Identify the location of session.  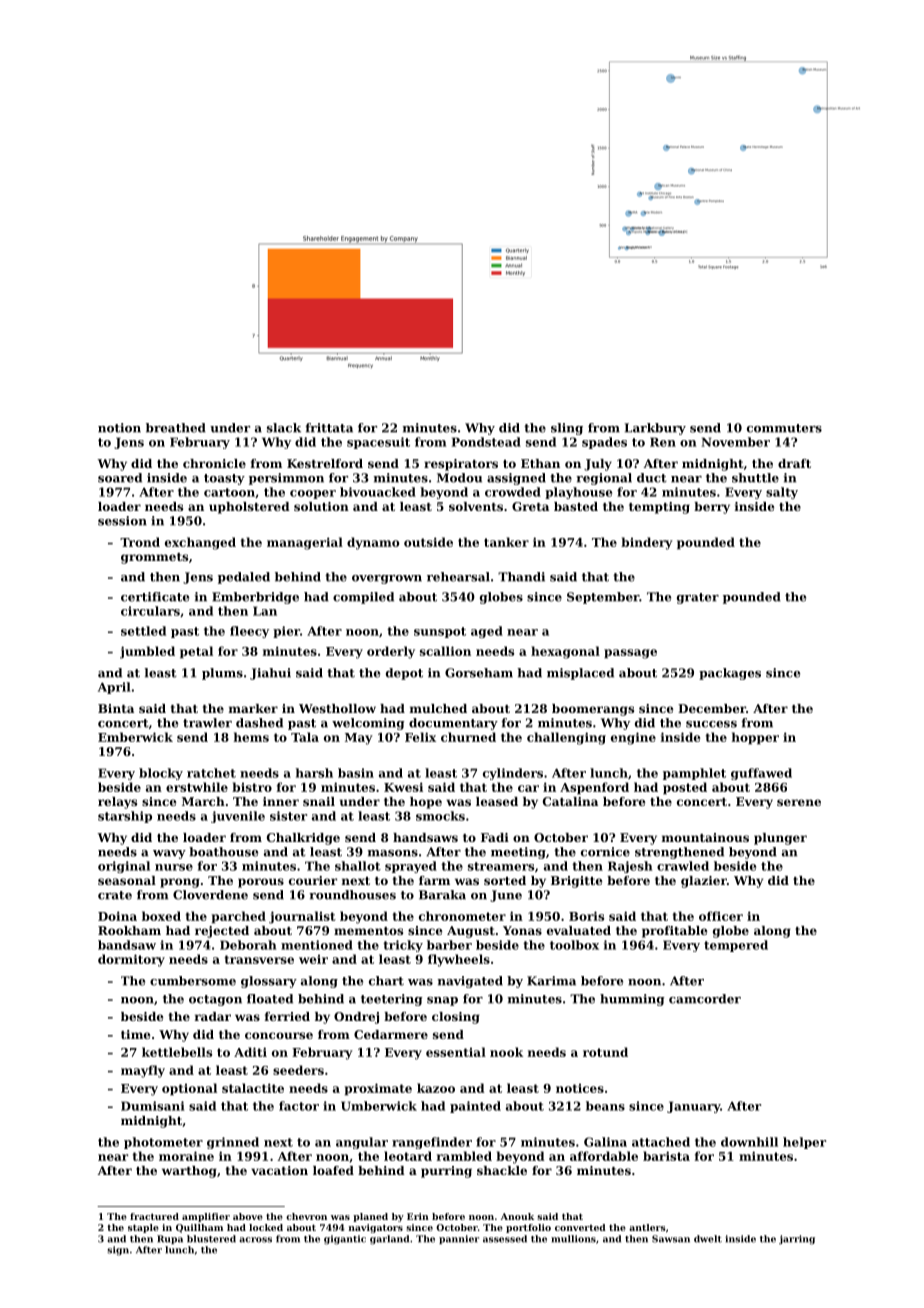
(122, 521).
